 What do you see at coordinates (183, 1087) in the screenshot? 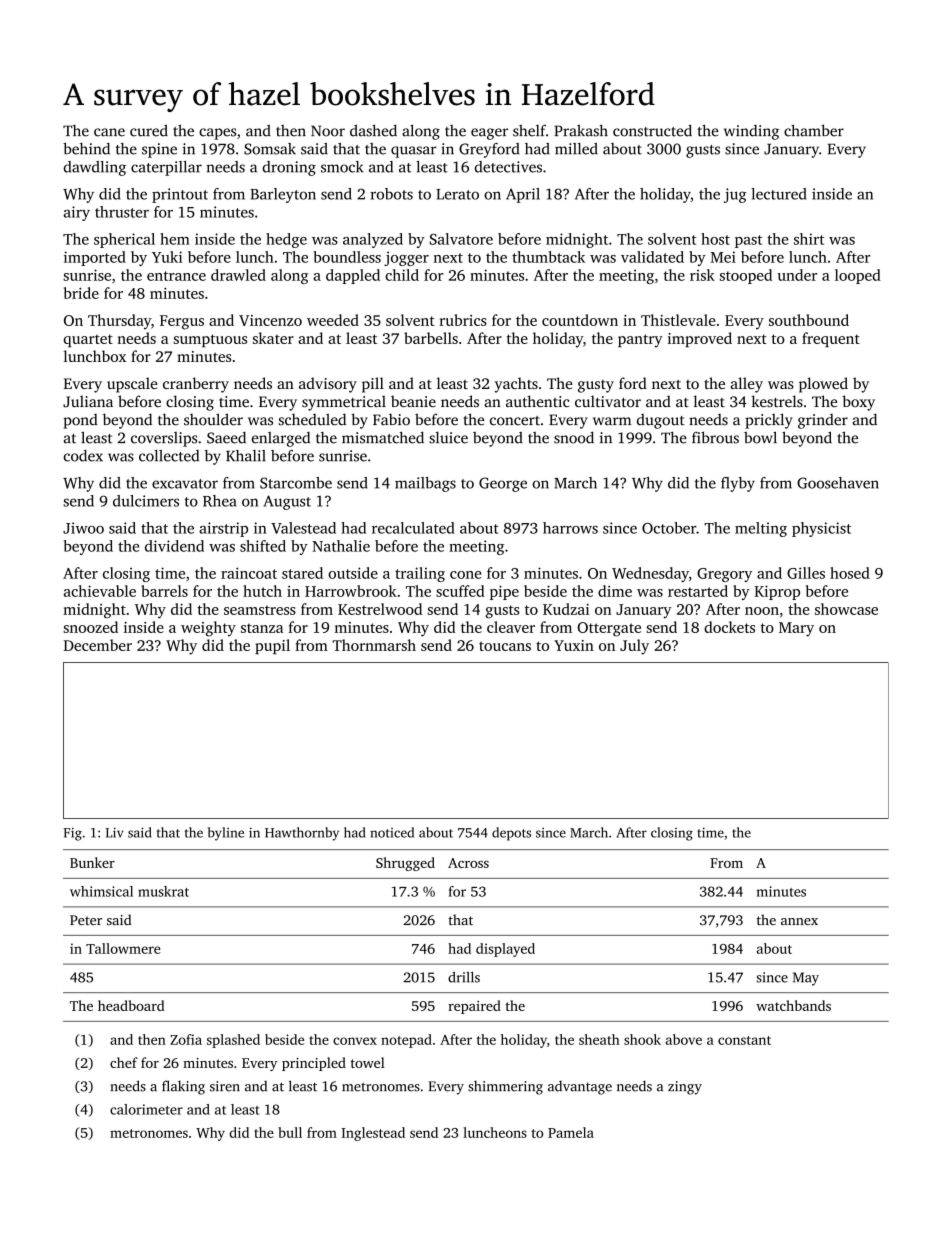
I see `flaking` at bounding box center [183, 1087].
